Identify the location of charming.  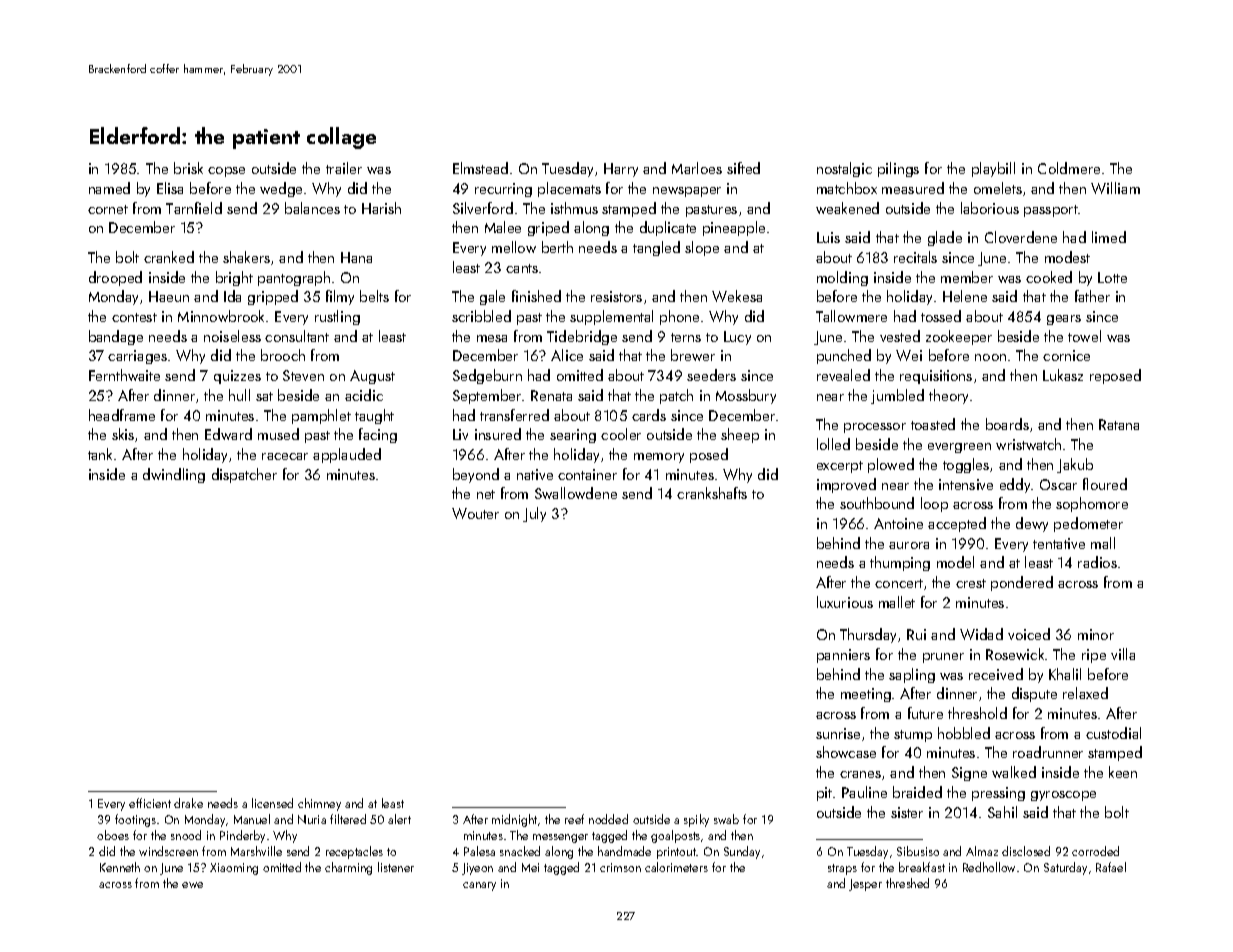
(348, 868).
